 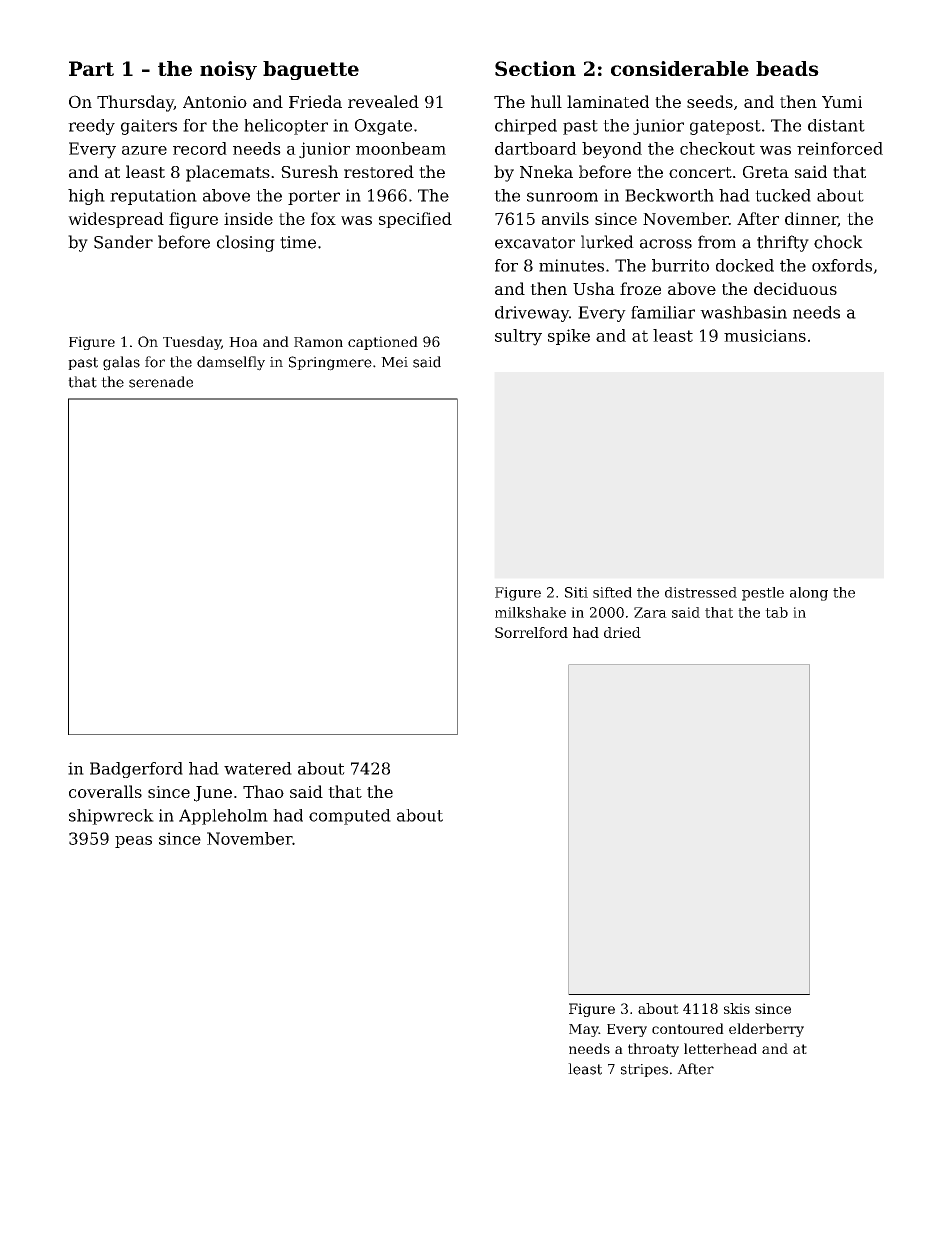 What do you see at coordinates (842, 102) in the image?
I see `Yumi` at bounding box center [842, 102].
